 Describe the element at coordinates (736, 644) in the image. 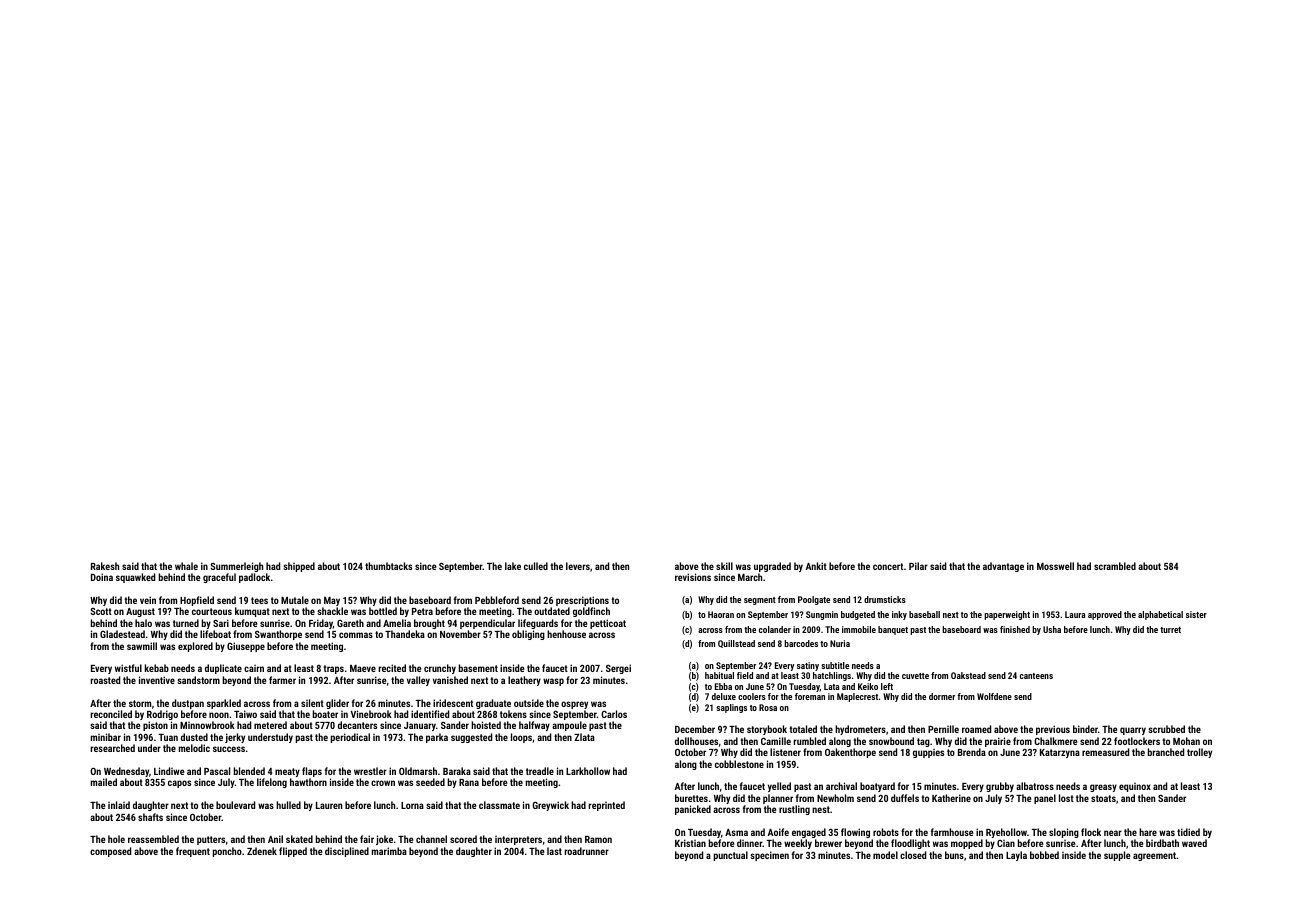

I see `Quillstead` at that location.
